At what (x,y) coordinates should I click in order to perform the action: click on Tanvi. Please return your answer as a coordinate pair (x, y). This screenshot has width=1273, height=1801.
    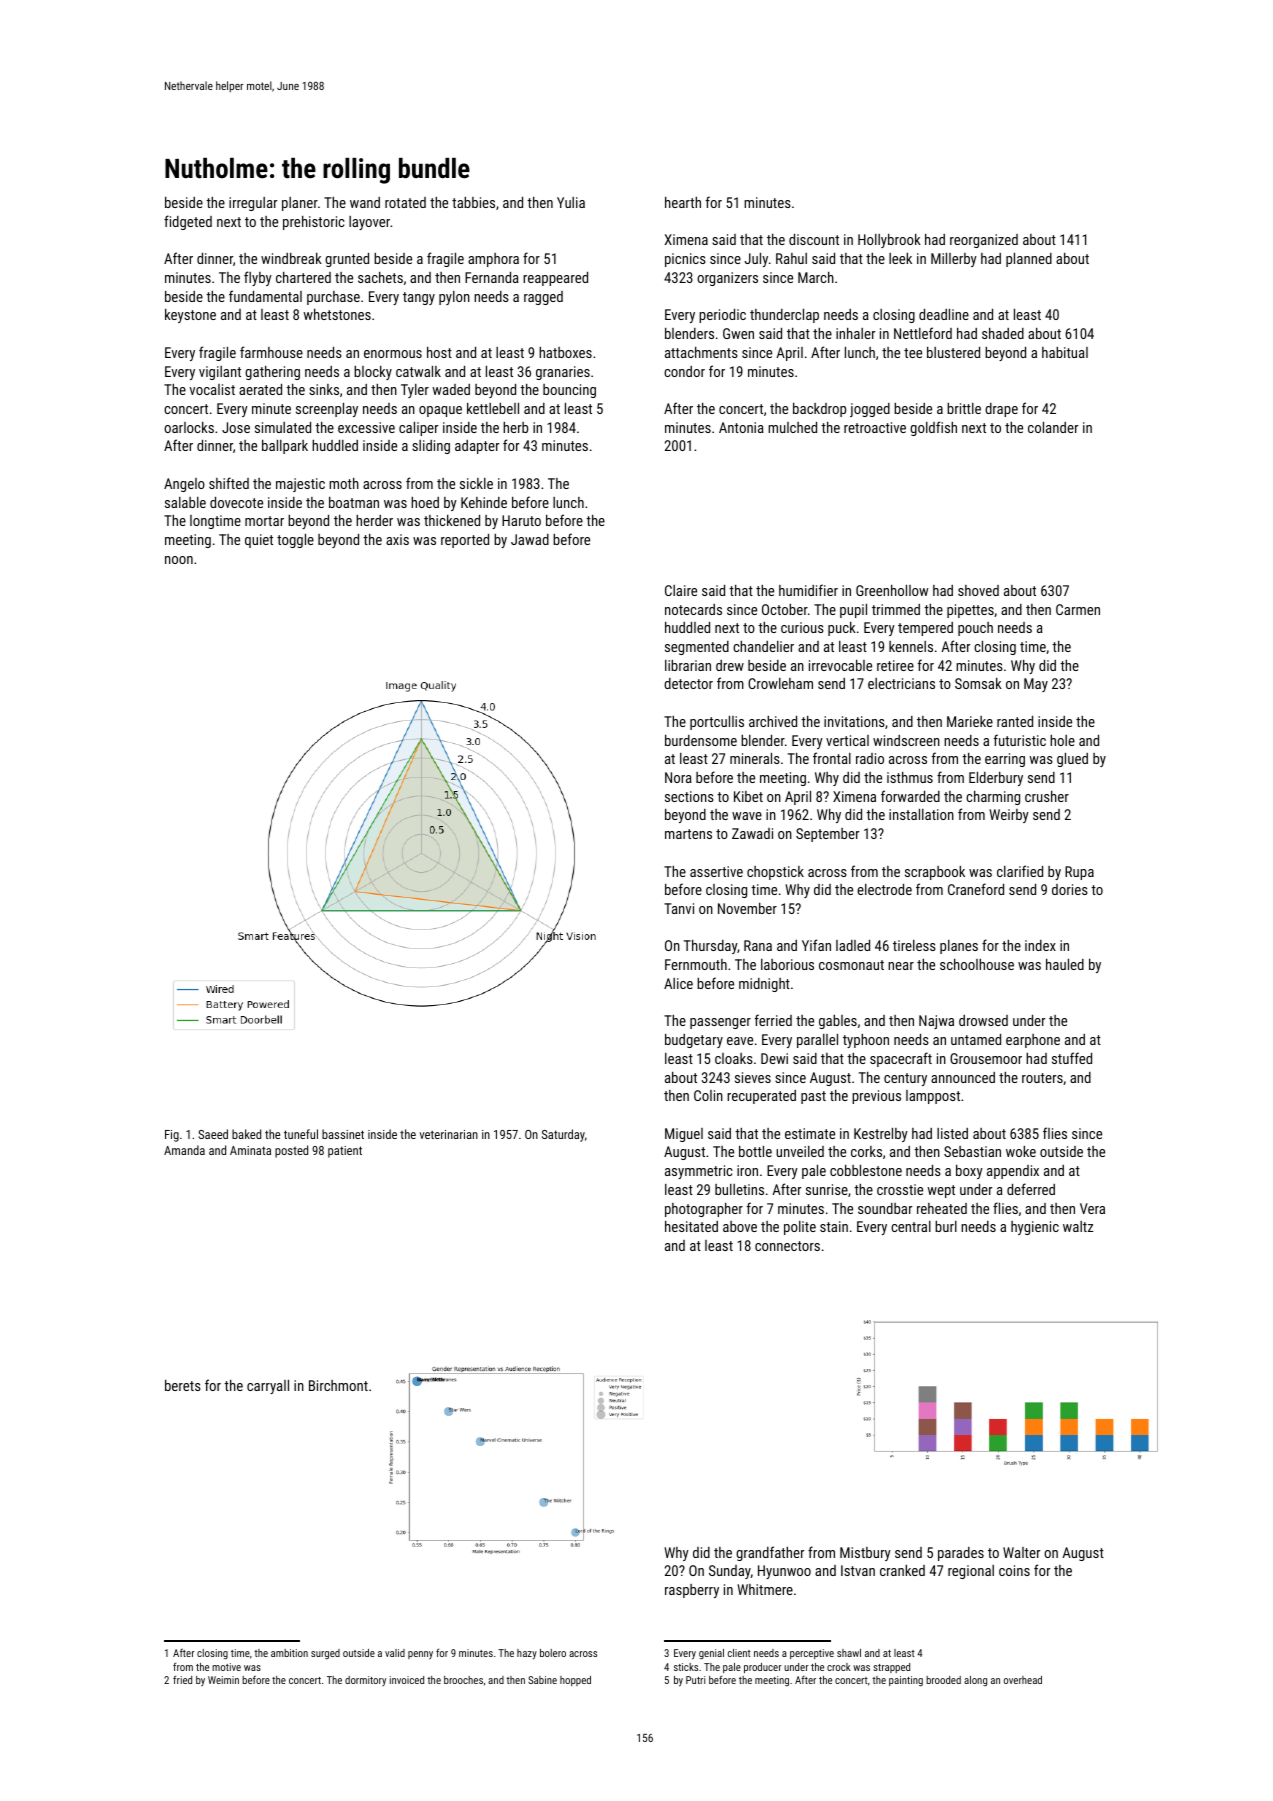
    Looking at the image, I should click on (679, 908).
